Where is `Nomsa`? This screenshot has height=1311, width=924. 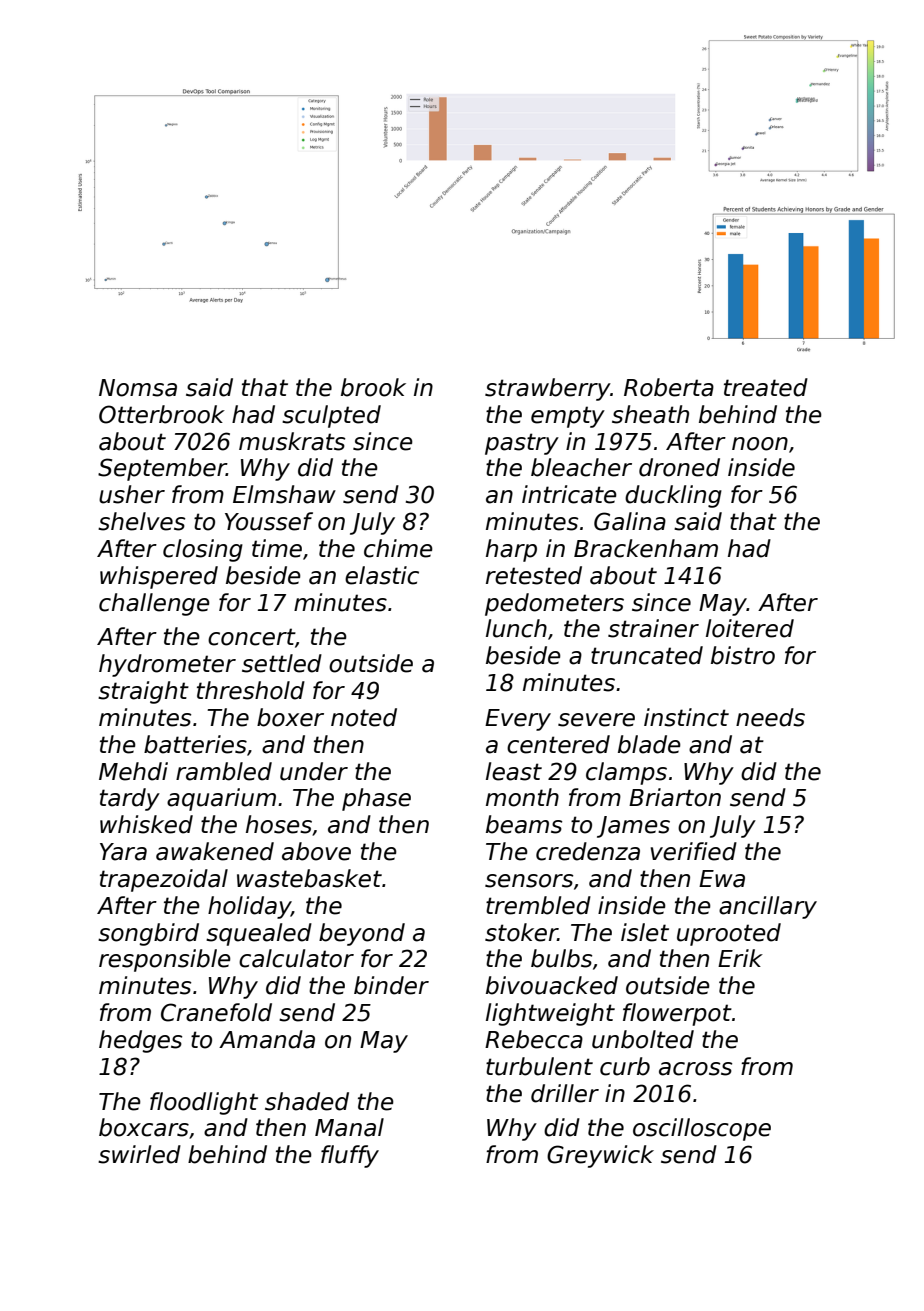 Nomsa is located at coordinates (138, 388).
